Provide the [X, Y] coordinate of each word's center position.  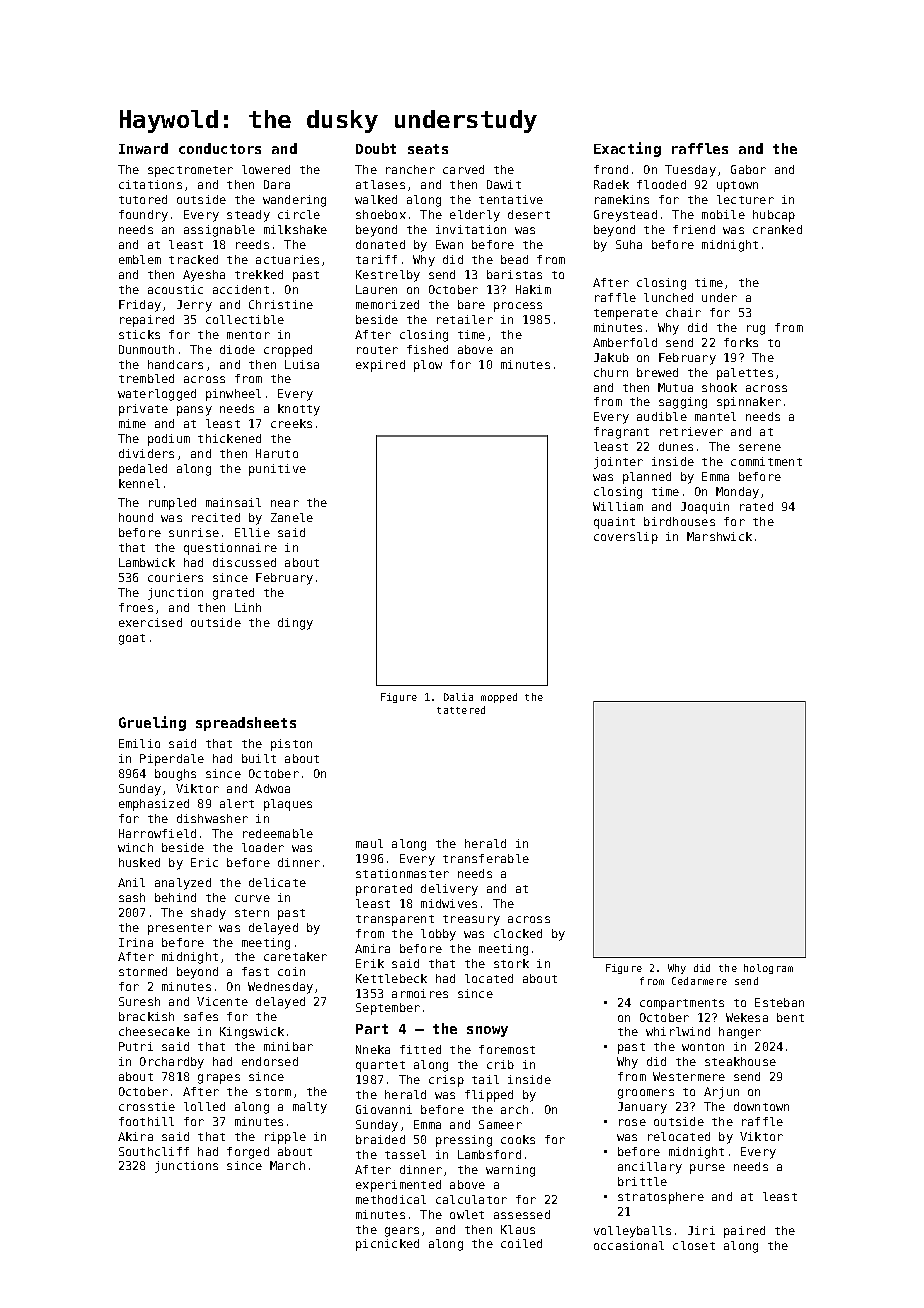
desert [529, 214]
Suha [629, 244]
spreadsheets [246, 724]
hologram [768, 969]
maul [369, 843]
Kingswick [252, 1033]
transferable [486, 858]
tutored [143, 199]
